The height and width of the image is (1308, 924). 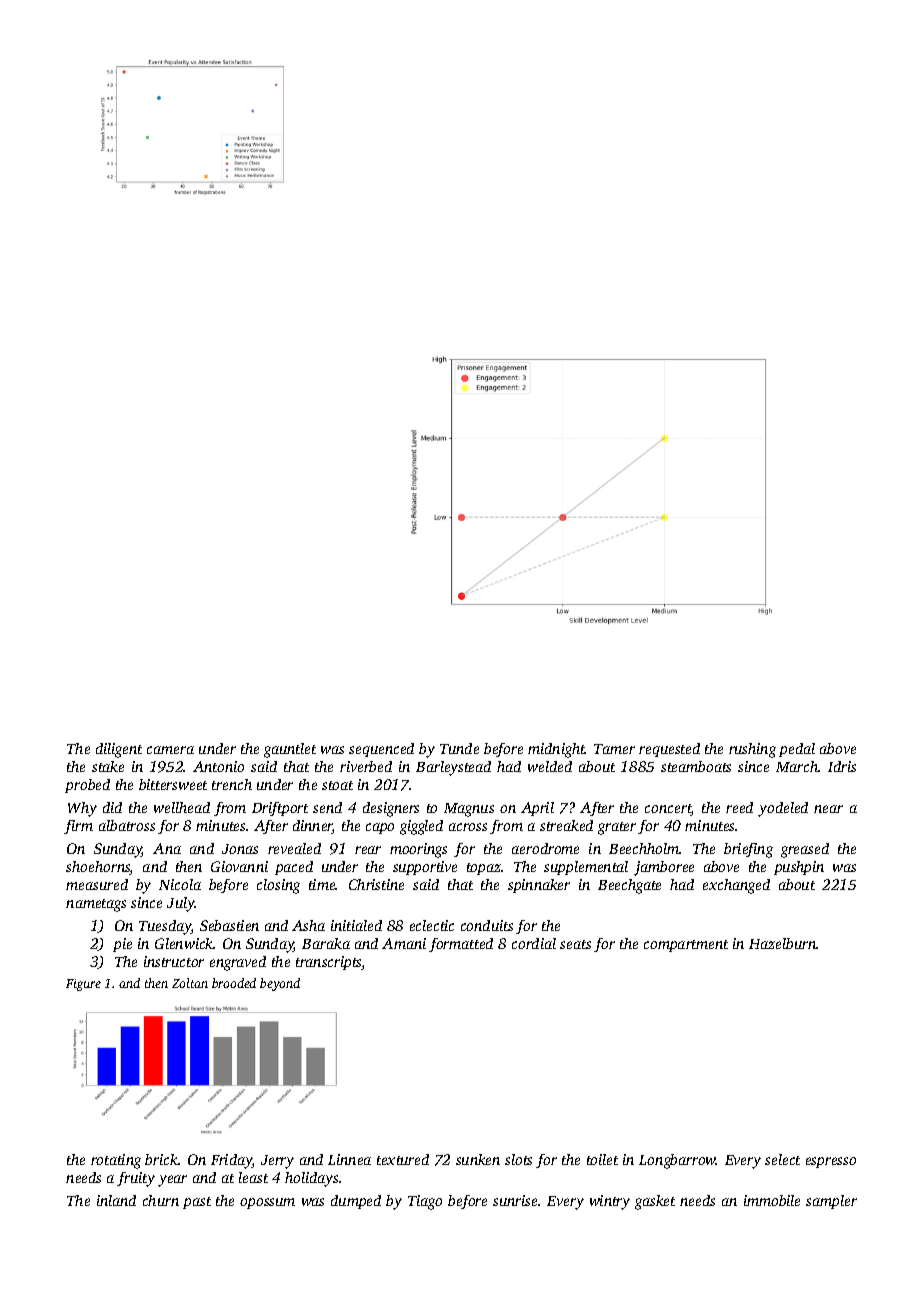 What do you see at coordinates (842, 766) in the image?
I see `Idris` at bounding box center [842, 766].
